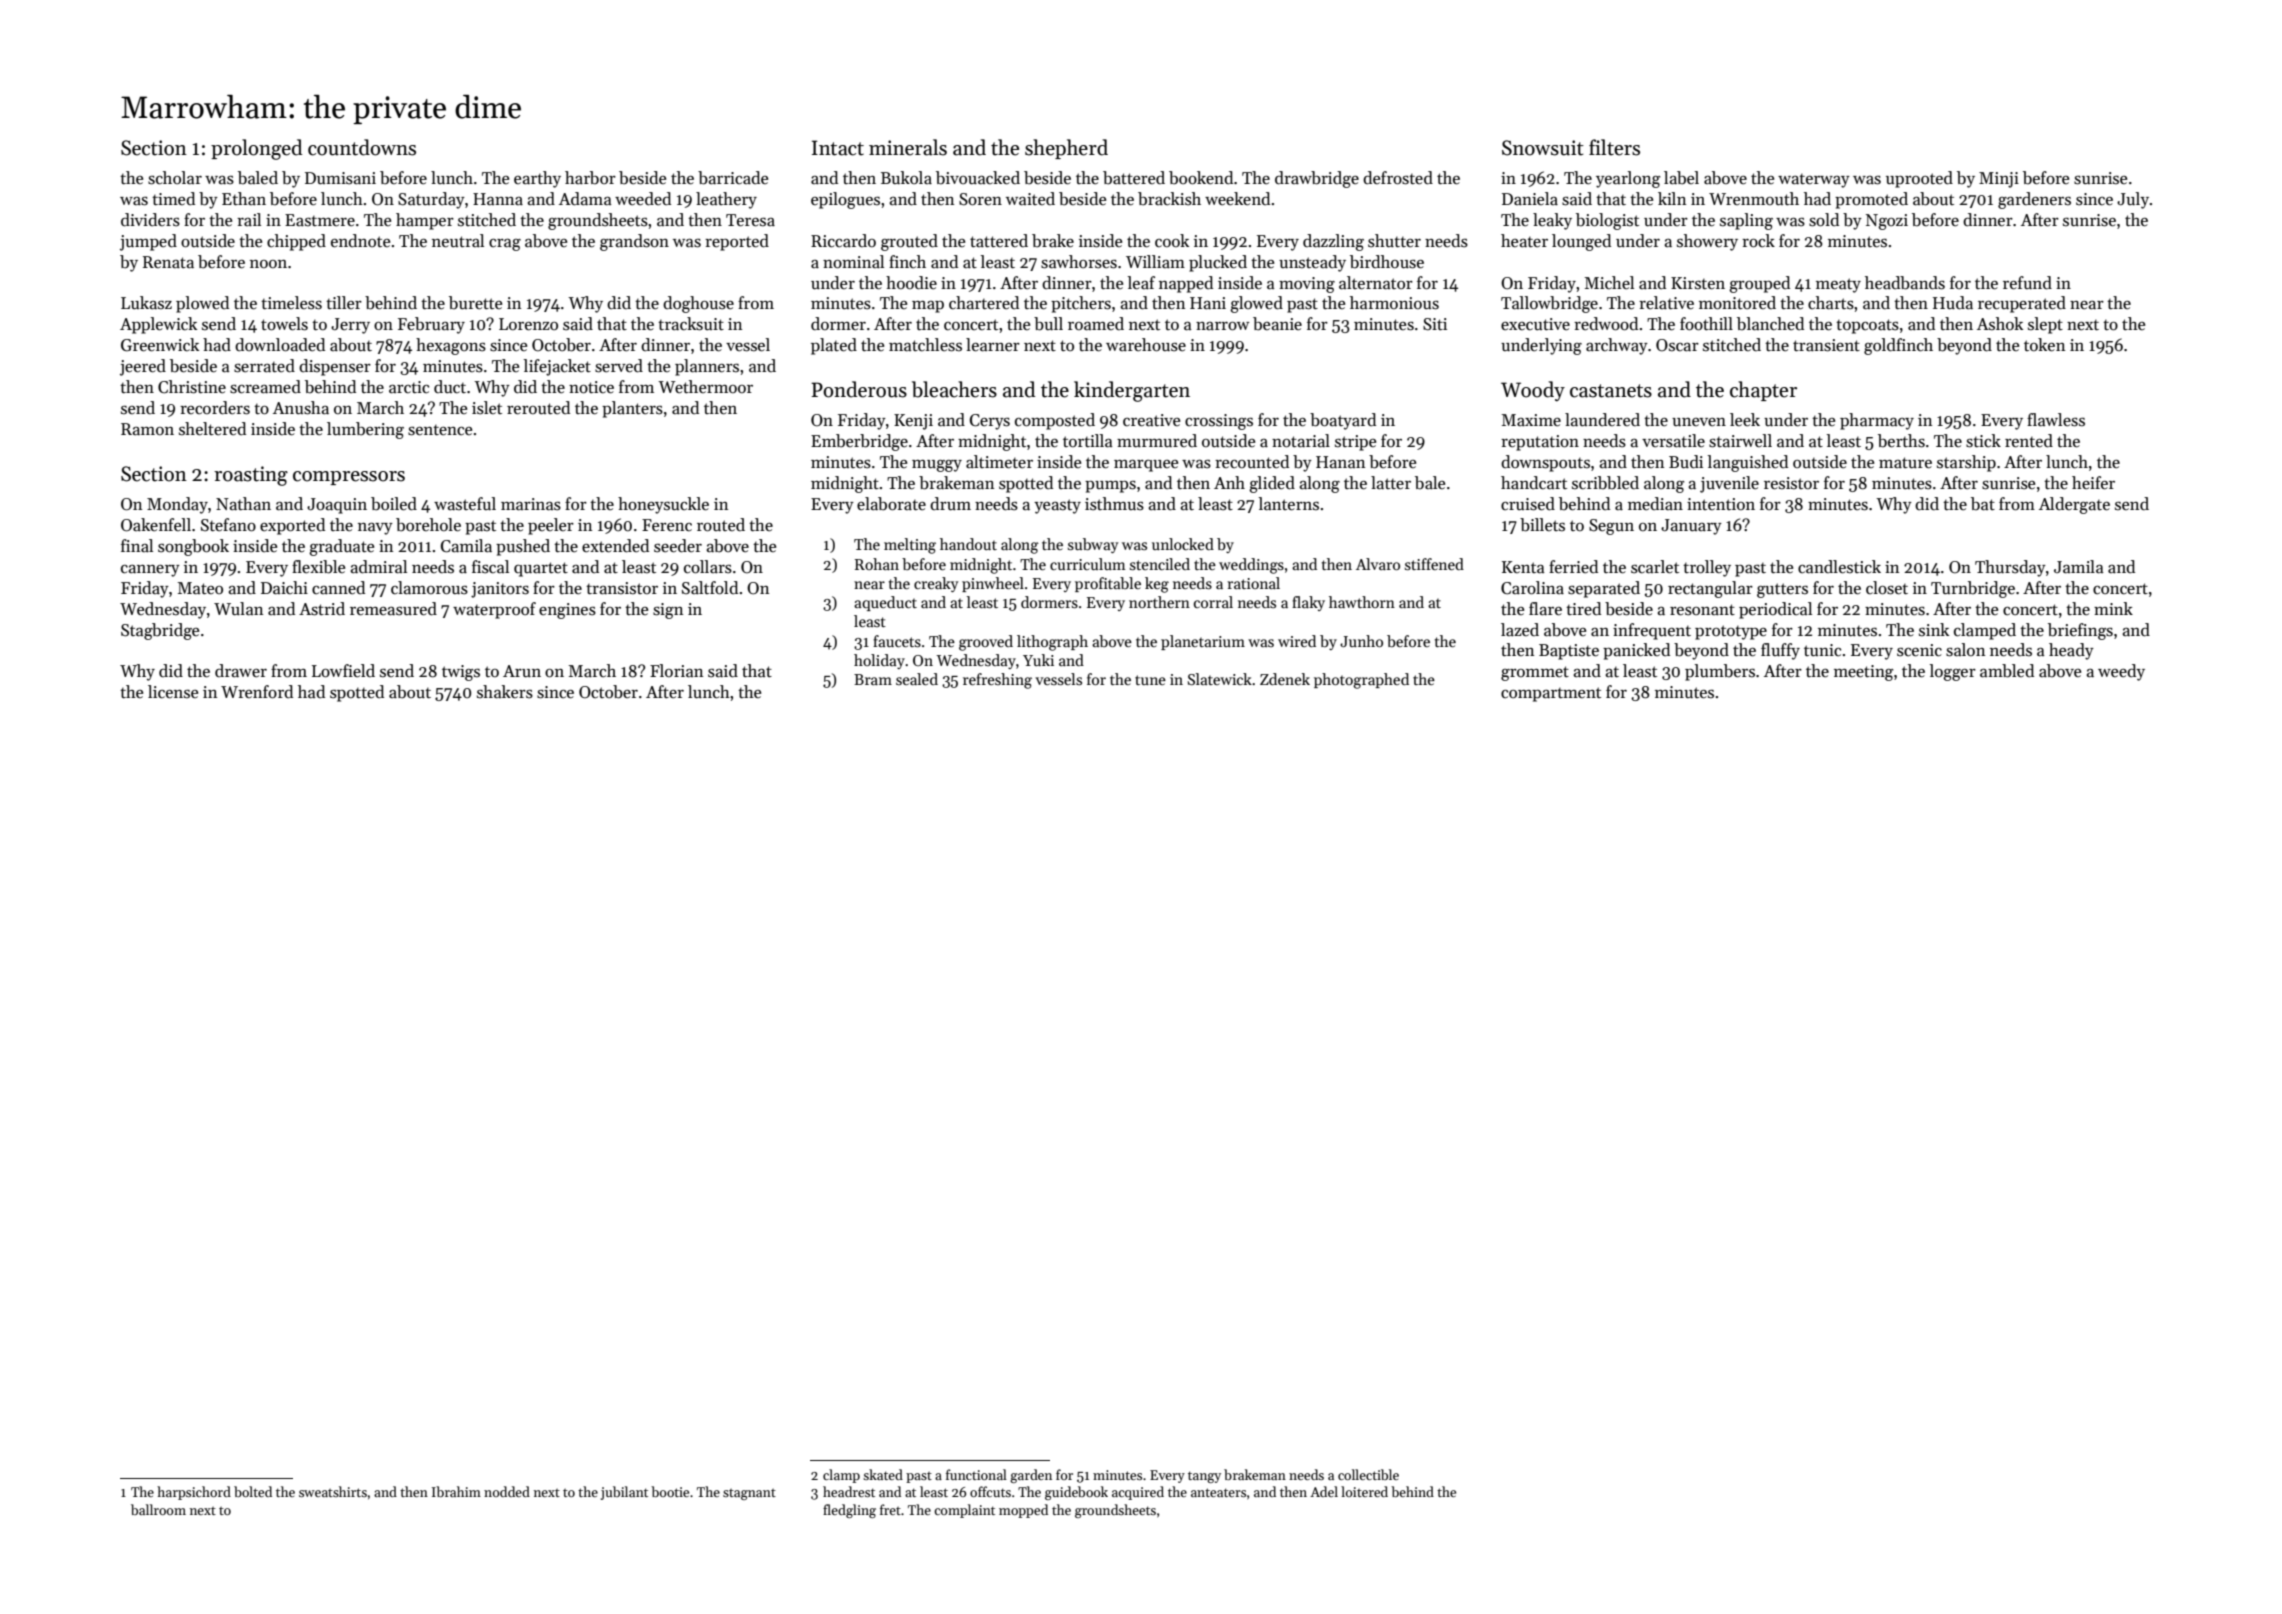  I want to click on creaky, so click(936, 584).
